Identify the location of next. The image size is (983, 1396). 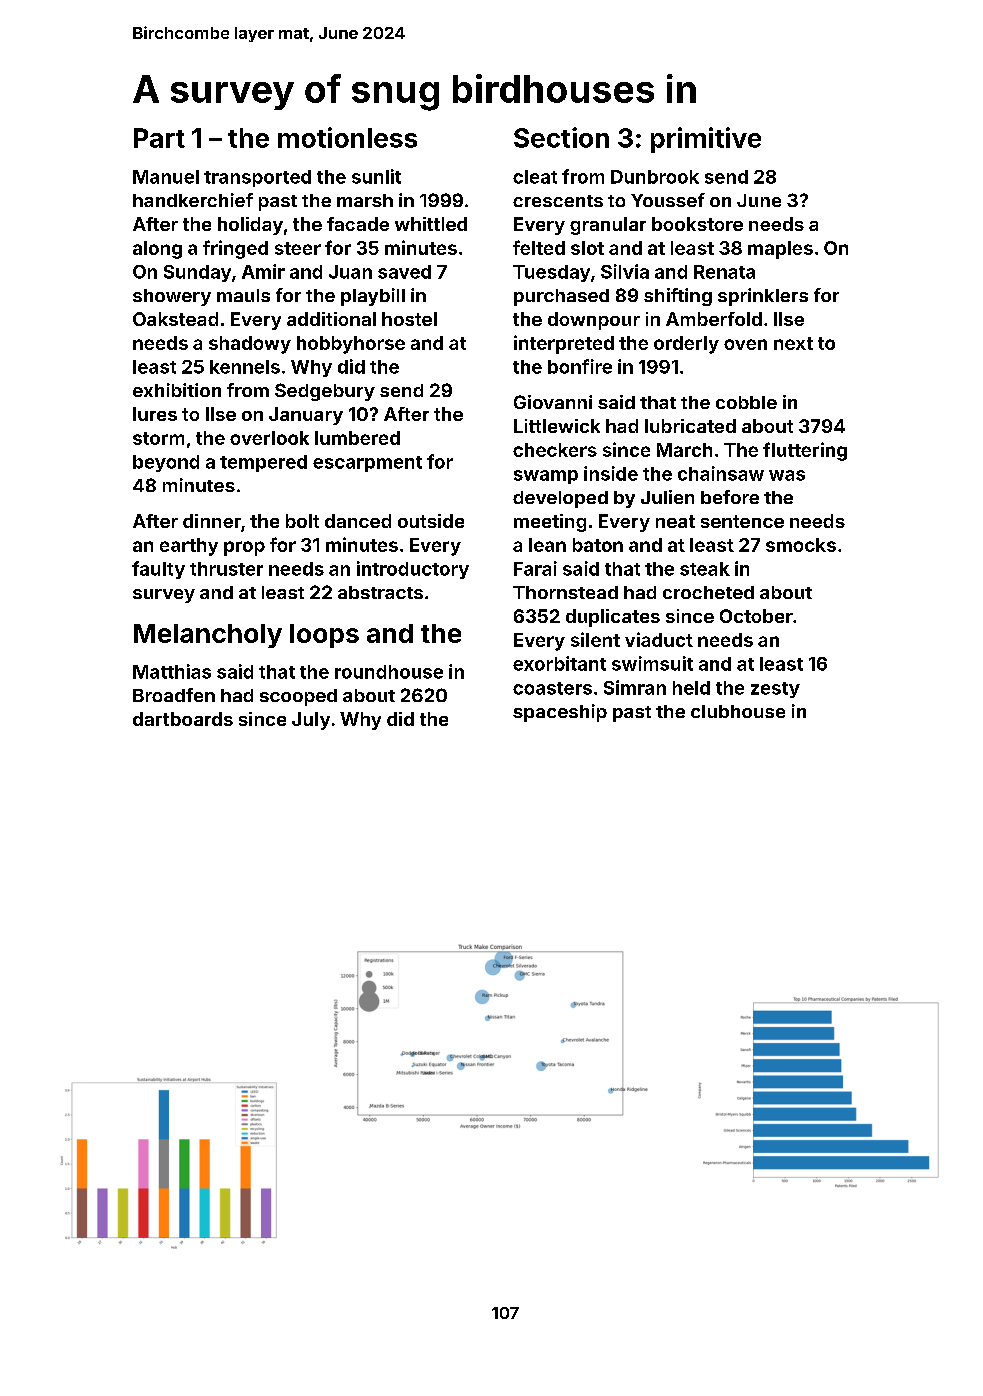
(793, 343).
